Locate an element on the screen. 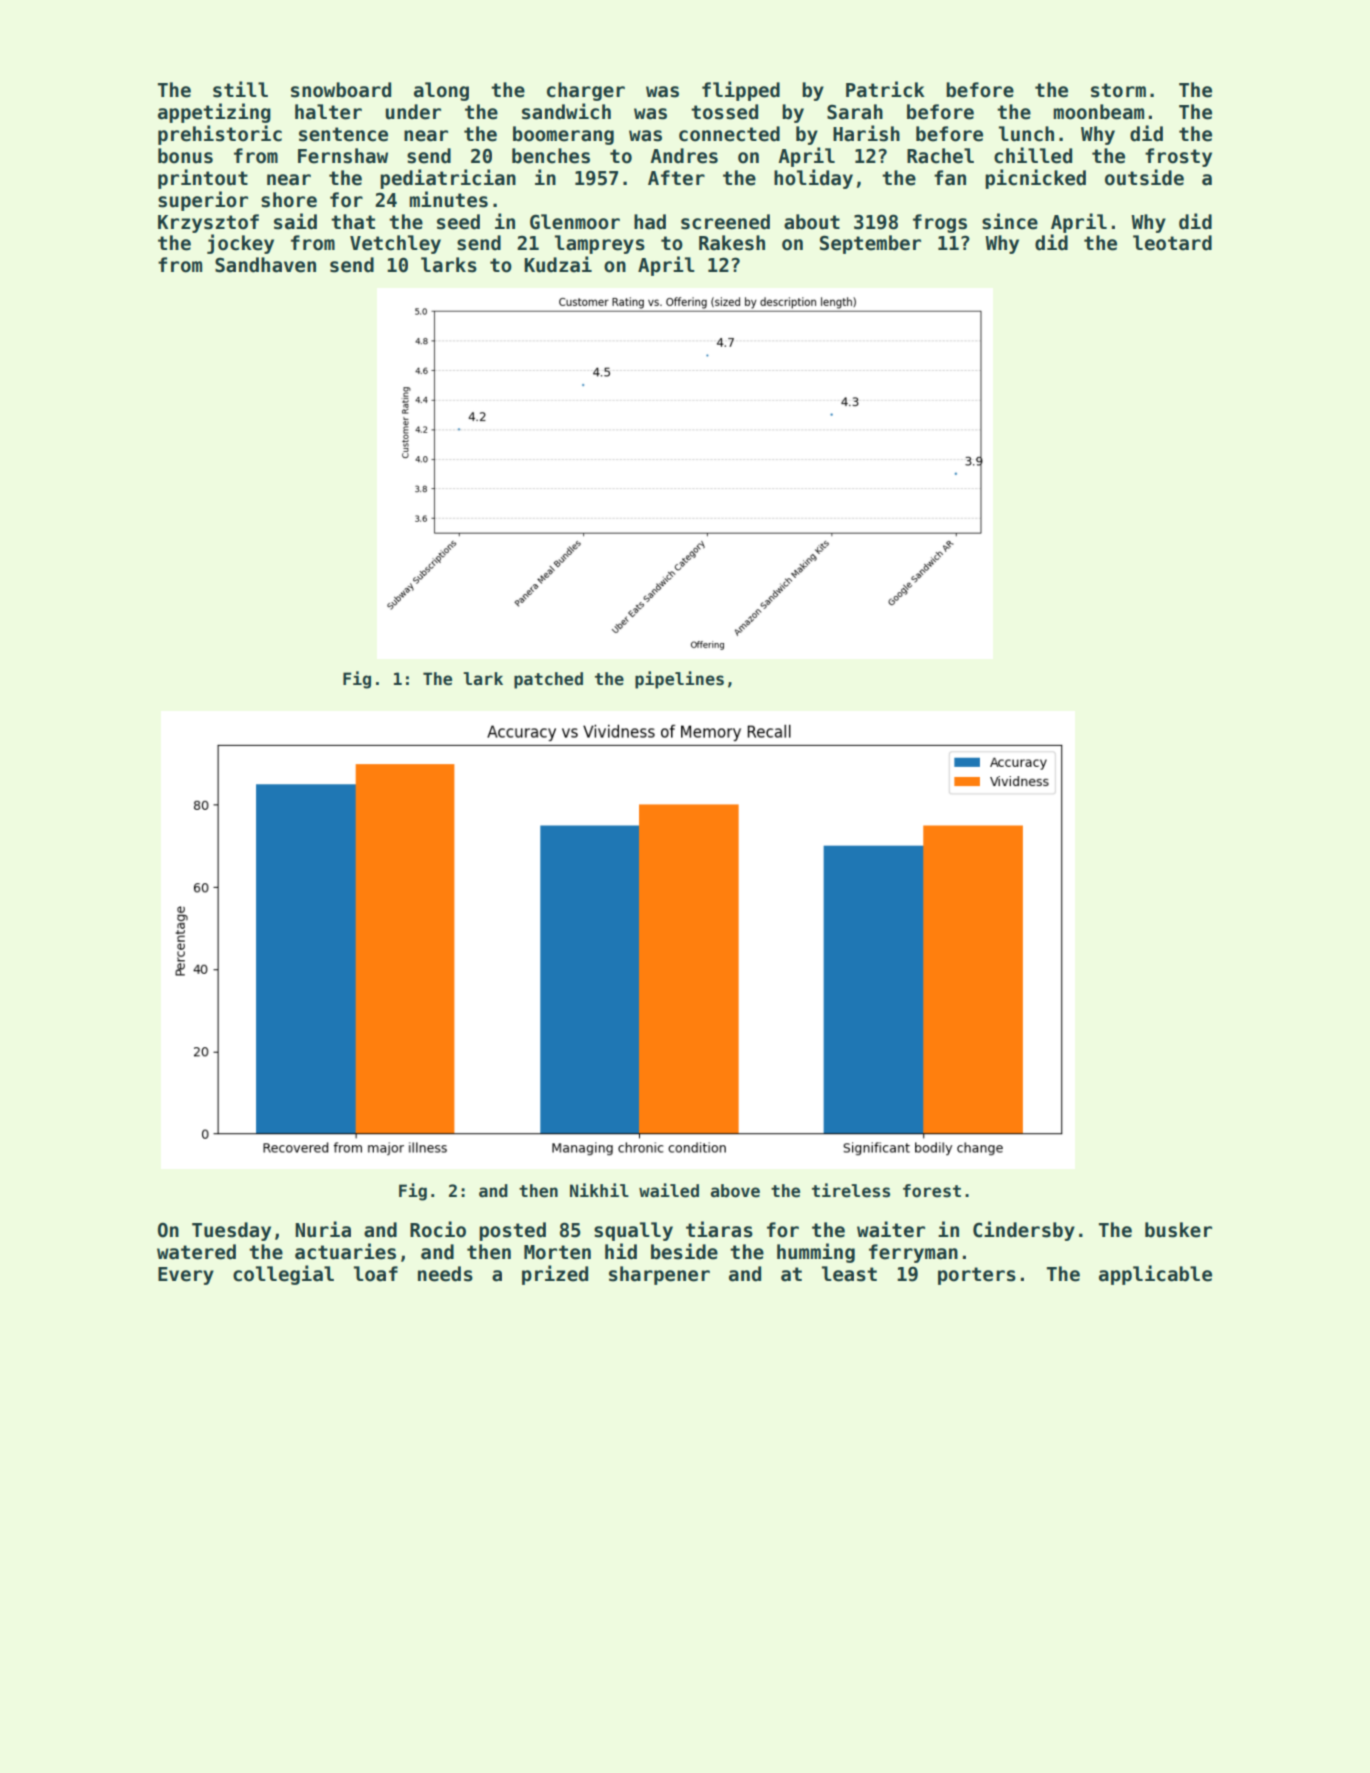 The width and height of the screenshot is (1370, 1773). flipped is located at coordinates (741, 91).
